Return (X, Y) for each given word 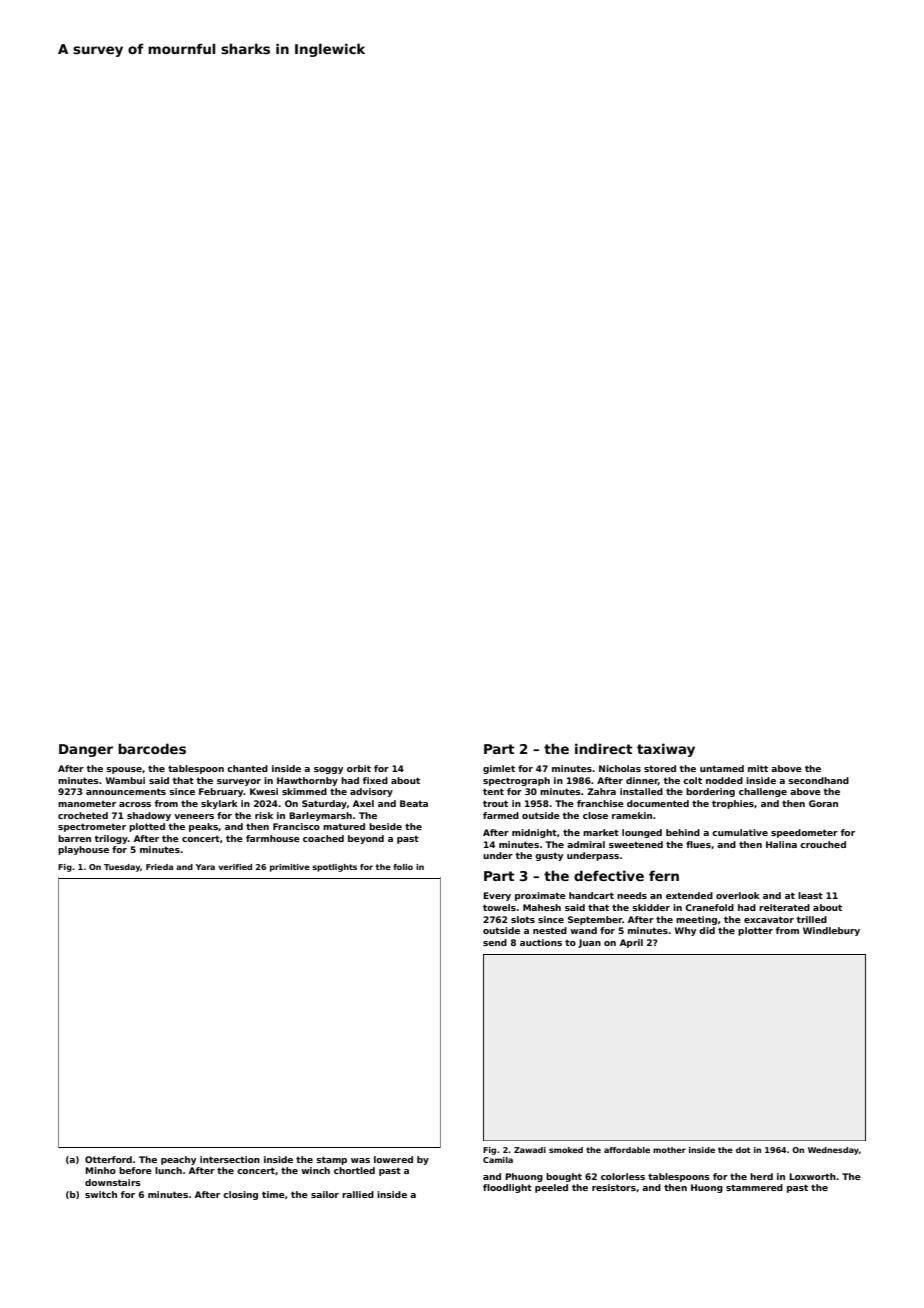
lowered (393, 1159)
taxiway (666, 750)
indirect (603, 748)
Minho (100, 1170)
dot (743, 1150)
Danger (86, 750)
